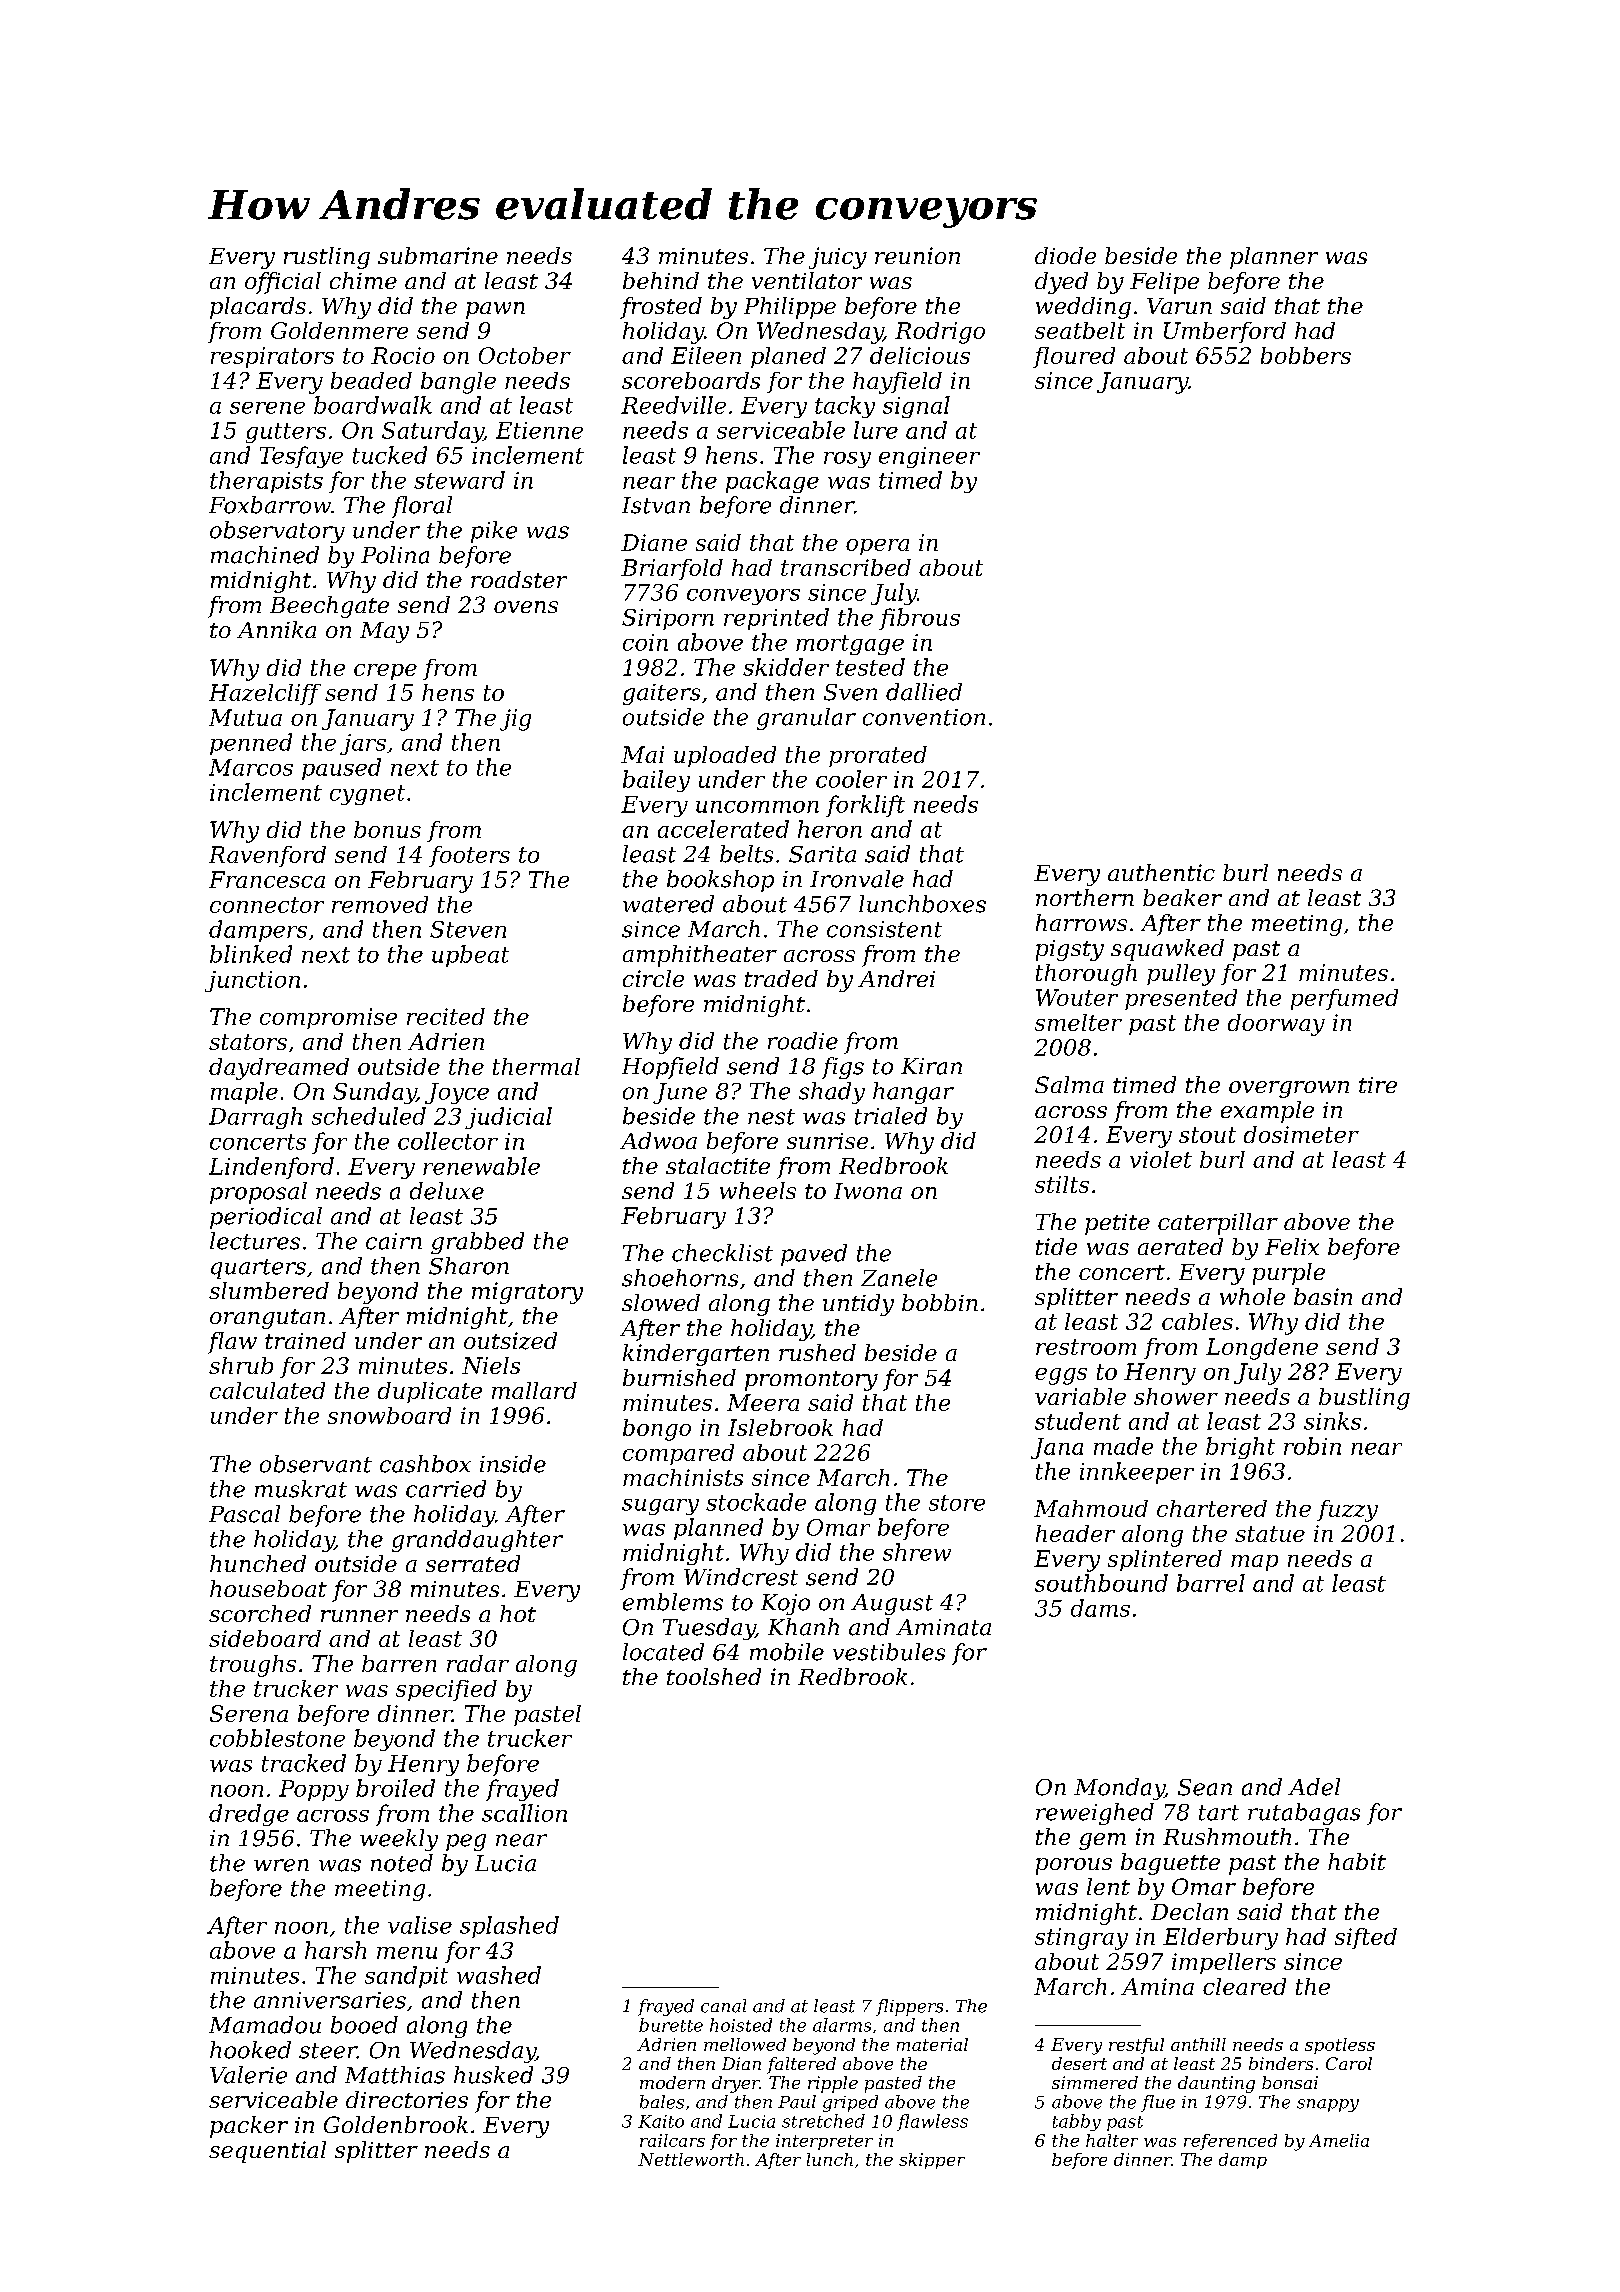 The width and height of the screenshot is (1620, 2292). Describe the element at coordinates (924, 717) in the screenshot. I see `convention` at that location.
